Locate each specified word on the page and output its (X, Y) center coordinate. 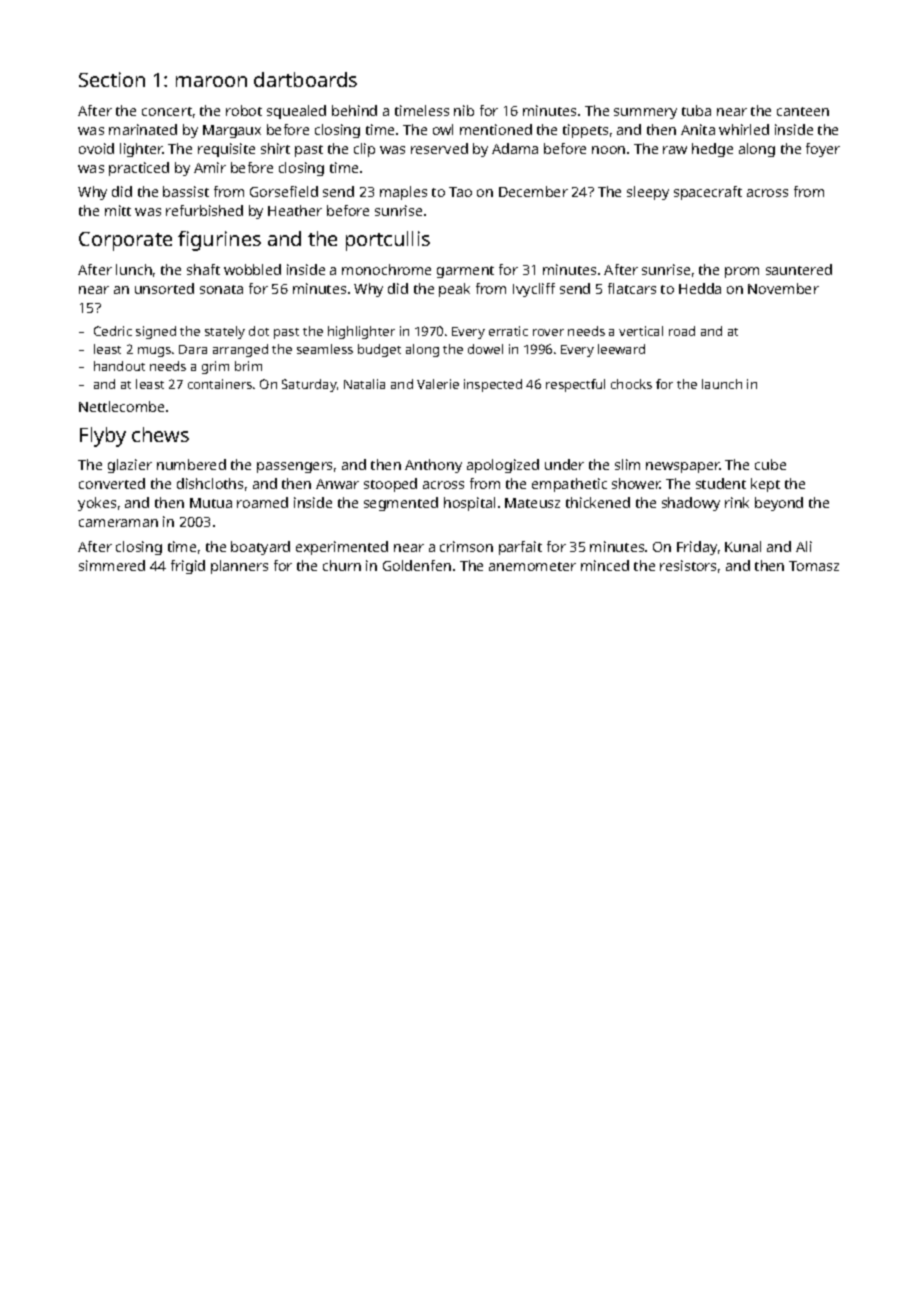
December (533, 191)
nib (464, 110)
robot (244, 110)
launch (722, 384)
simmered (112, 565)
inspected (493, 385)
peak (454, 290)
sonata (221, 289)
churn (342, 565)
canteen (803, 111)
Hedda (700, 288)
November (783, 288)
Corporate (125, 241)
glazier (130, 466)
